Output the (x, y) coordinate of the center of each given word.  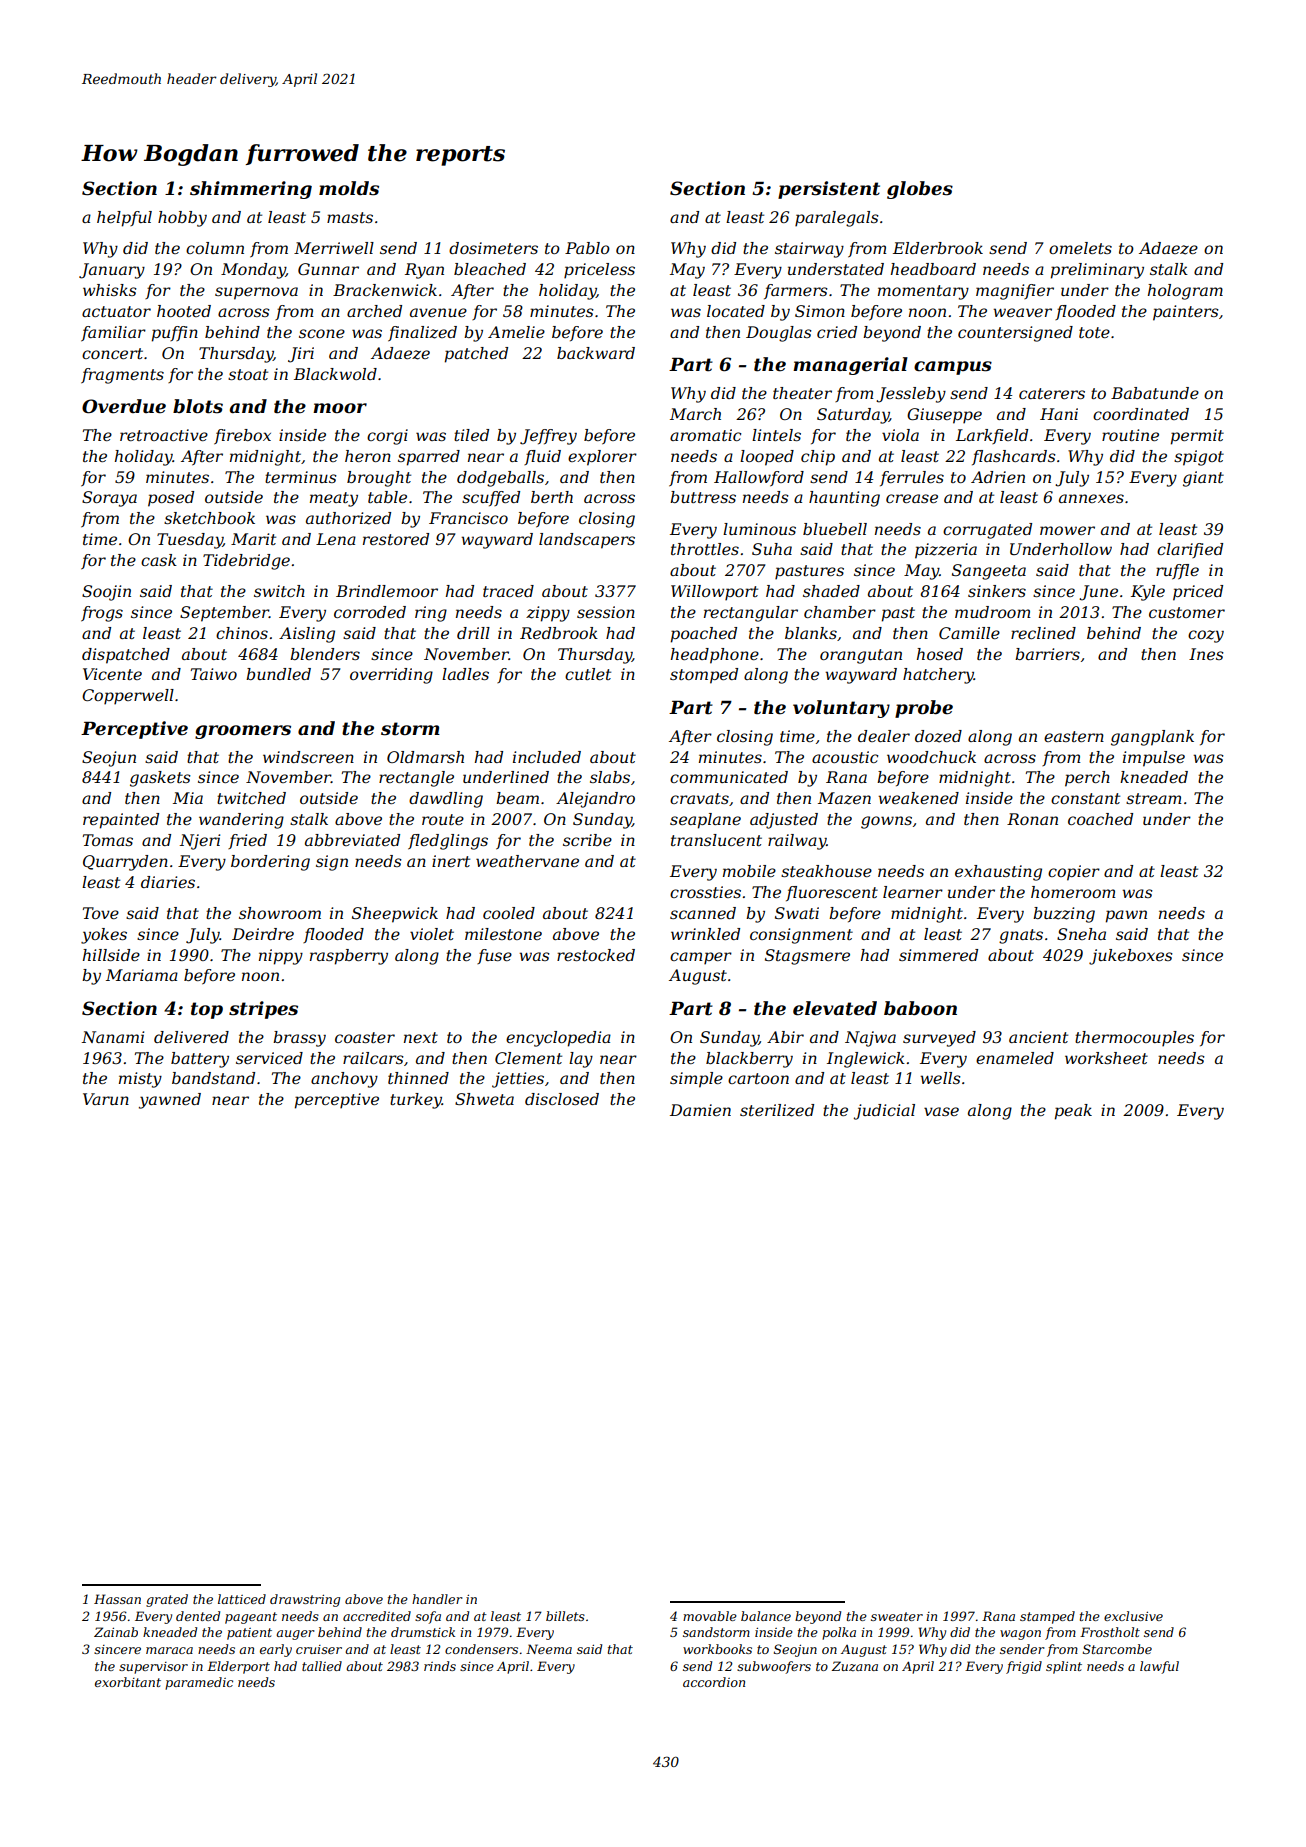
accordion (714, 1682)
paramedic (199, 1683)
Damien (700, 1110)
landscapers (587, 541)
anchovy (344, 1080)
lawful (1159, 1667)
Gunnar (328, 269)
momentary (923, 292)
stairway (809, 250)
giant (1203, 479)
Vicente (112, 674)
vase (941, 1111)
